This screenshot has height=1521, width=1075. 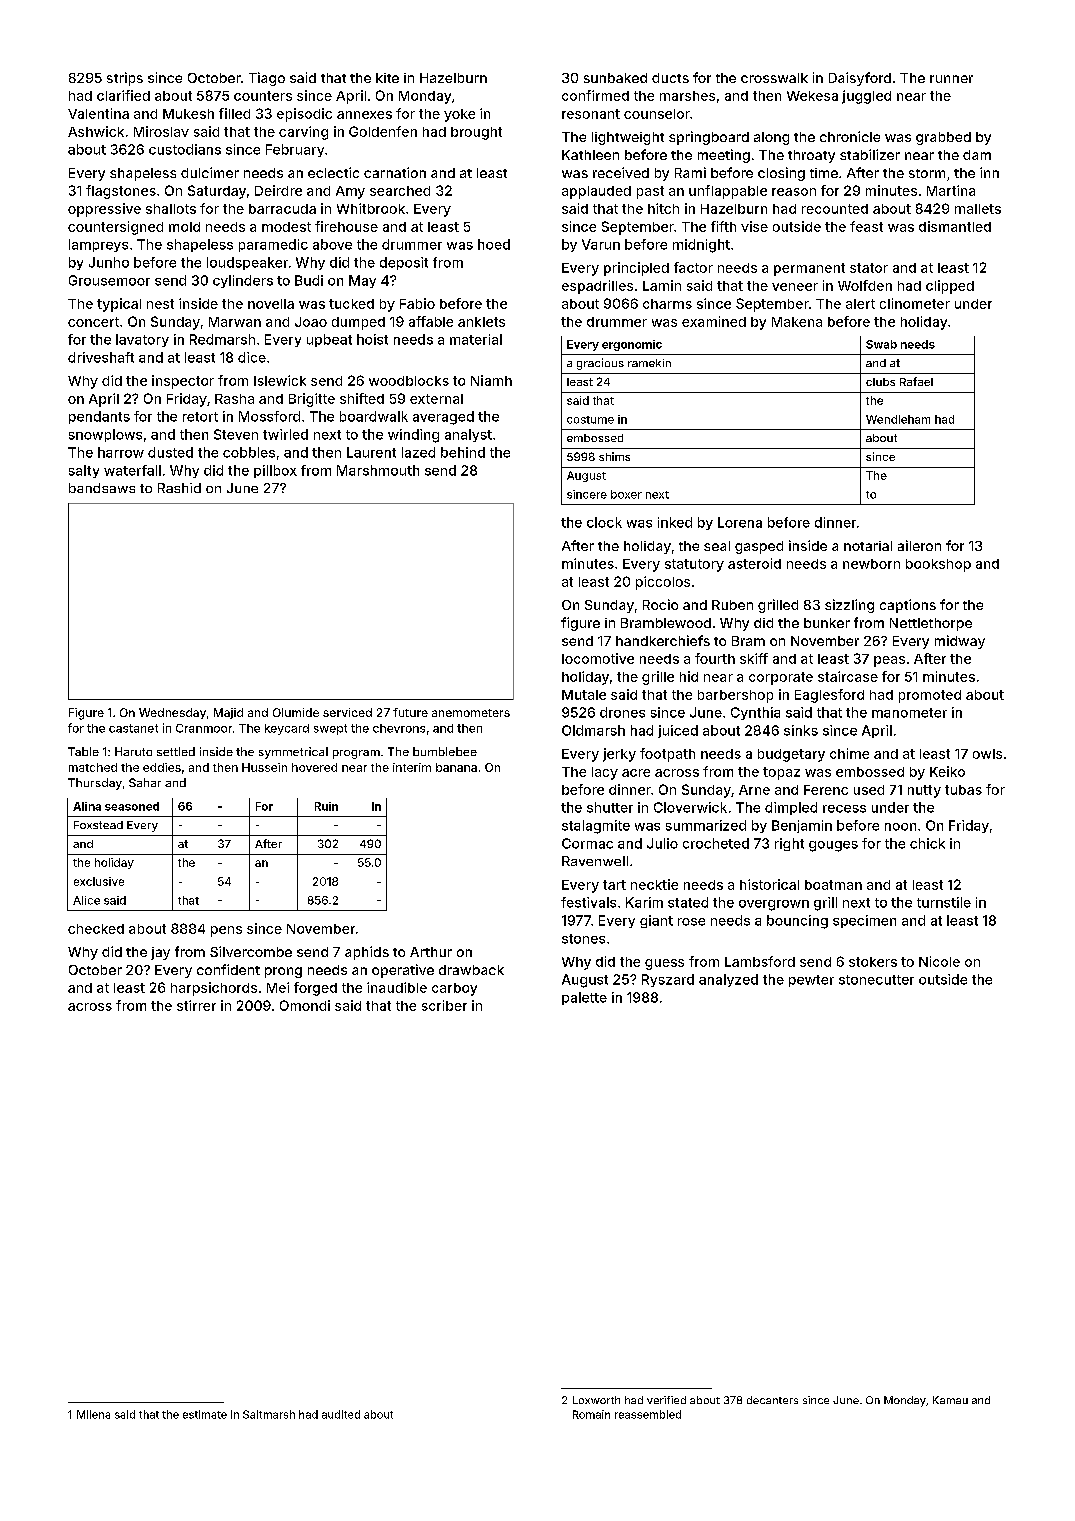 What do you see at coordinates (960, 642) in the screenshot?
I see `midway` at bounding box center [960, 642].
